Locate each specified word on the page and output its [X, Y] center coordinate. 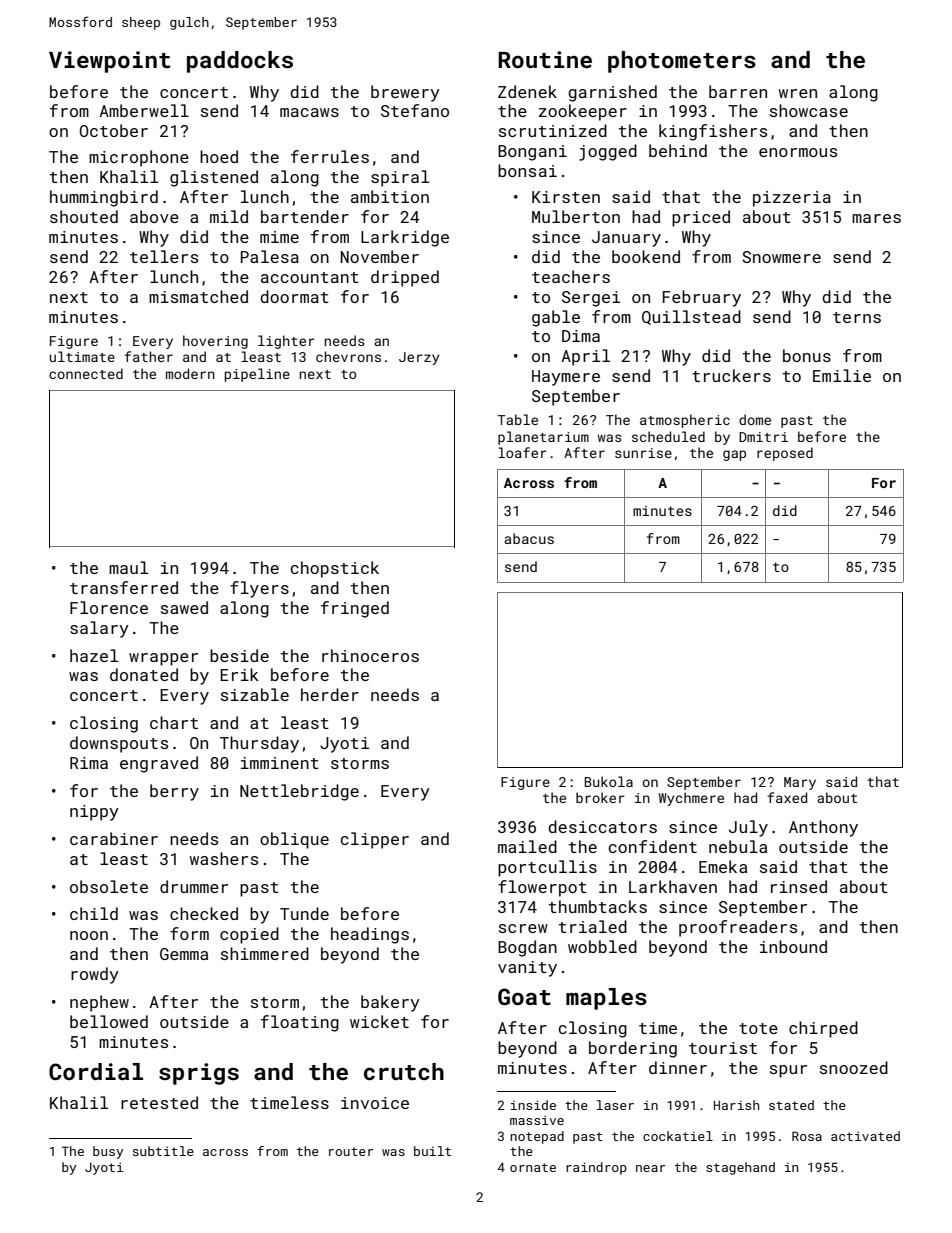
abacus [529, 538]
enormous [798, 152]
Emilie [842, 375]
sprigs [199, 1074]
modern [190, 373]
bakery [390, 1003]
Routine [545, 59]
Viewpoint [109, 62]
